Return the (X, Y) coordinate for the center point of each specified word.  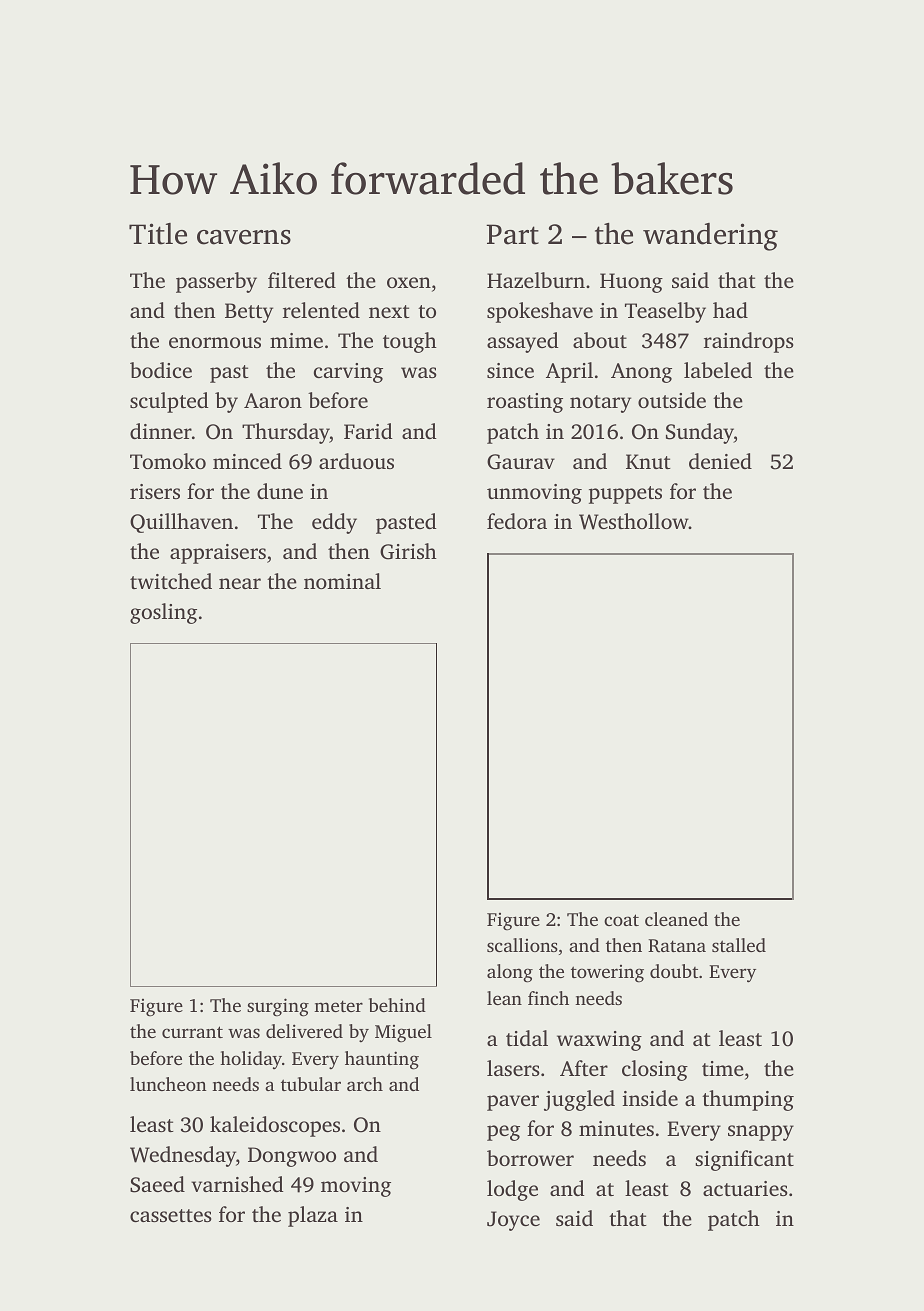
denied (720, 461)
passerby (216, 282)
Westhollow (634, 521)
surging (278, 1007)
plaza (313, 1216)
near (240, 583)
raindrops (748, 342)
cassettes (170, 1215)
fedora (517, 521)
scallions (522, 945)
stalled (739, 945)
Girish (408, 551)
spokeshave (540, 312)
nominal (342, 581)
